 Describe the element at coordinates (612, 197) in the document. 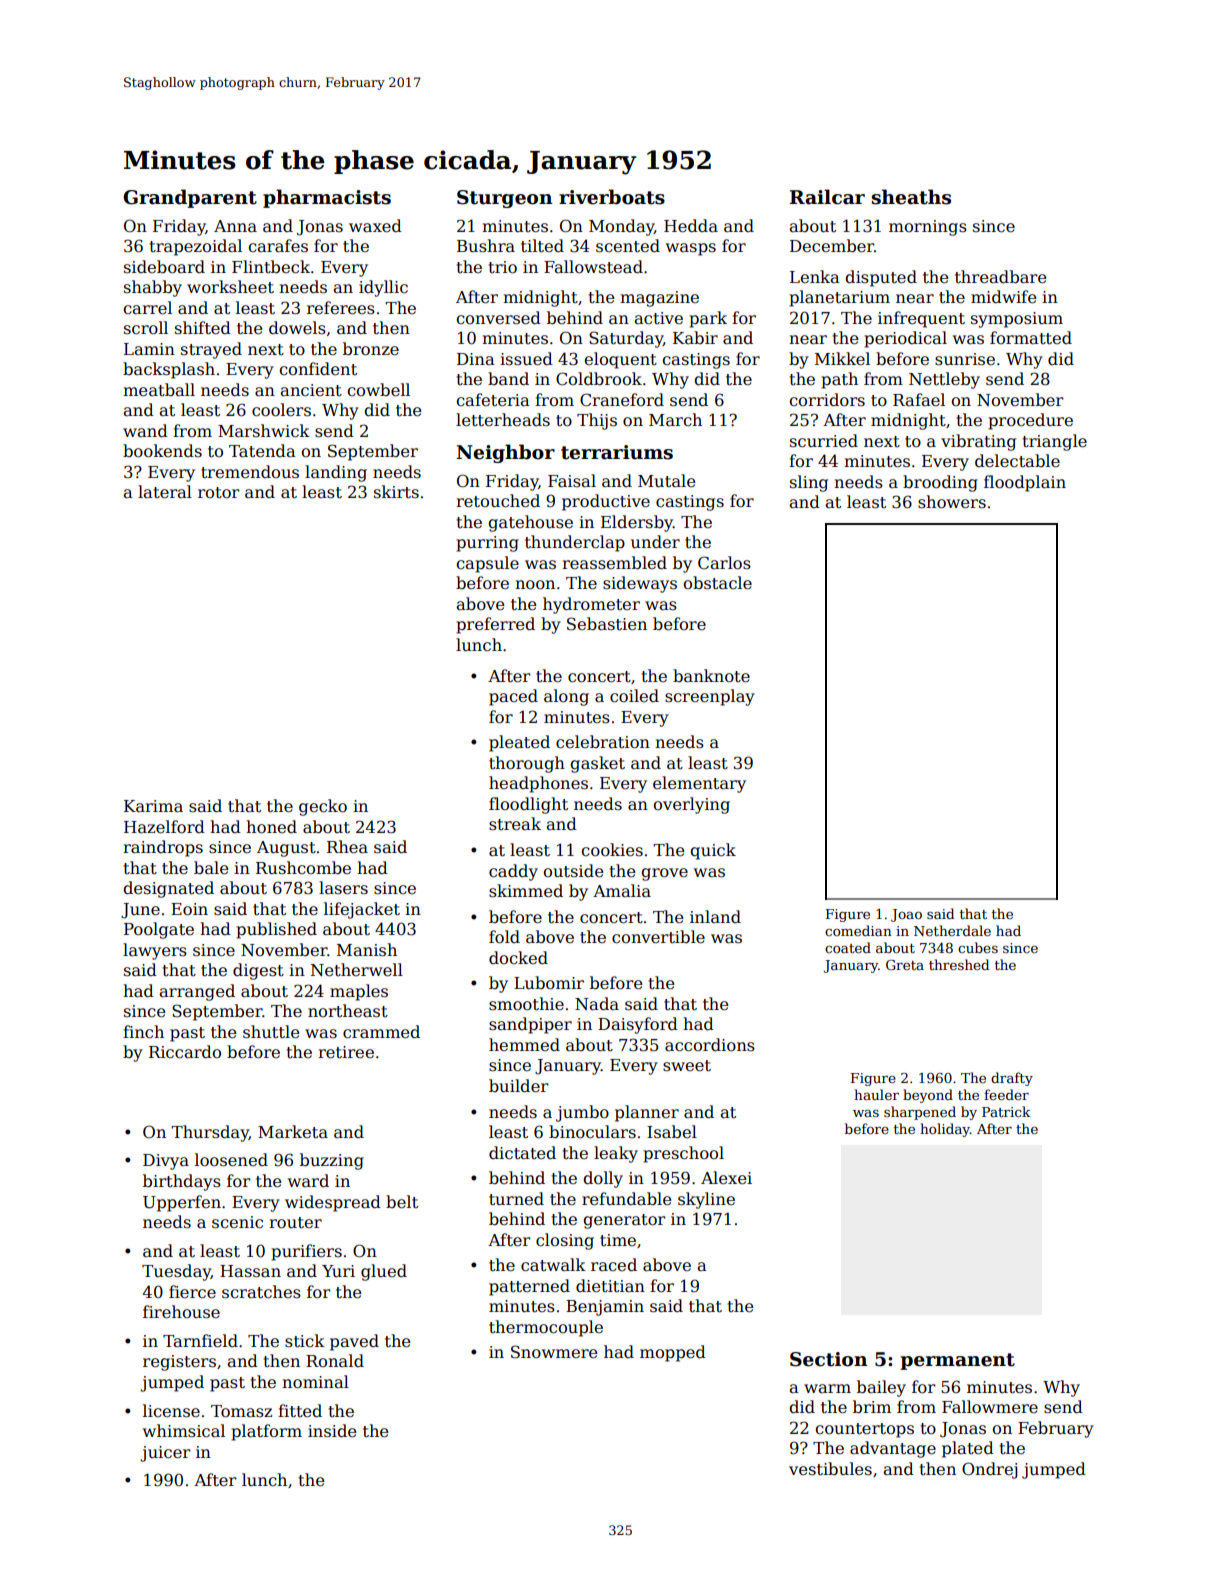

I see `riverboats` at that location.
